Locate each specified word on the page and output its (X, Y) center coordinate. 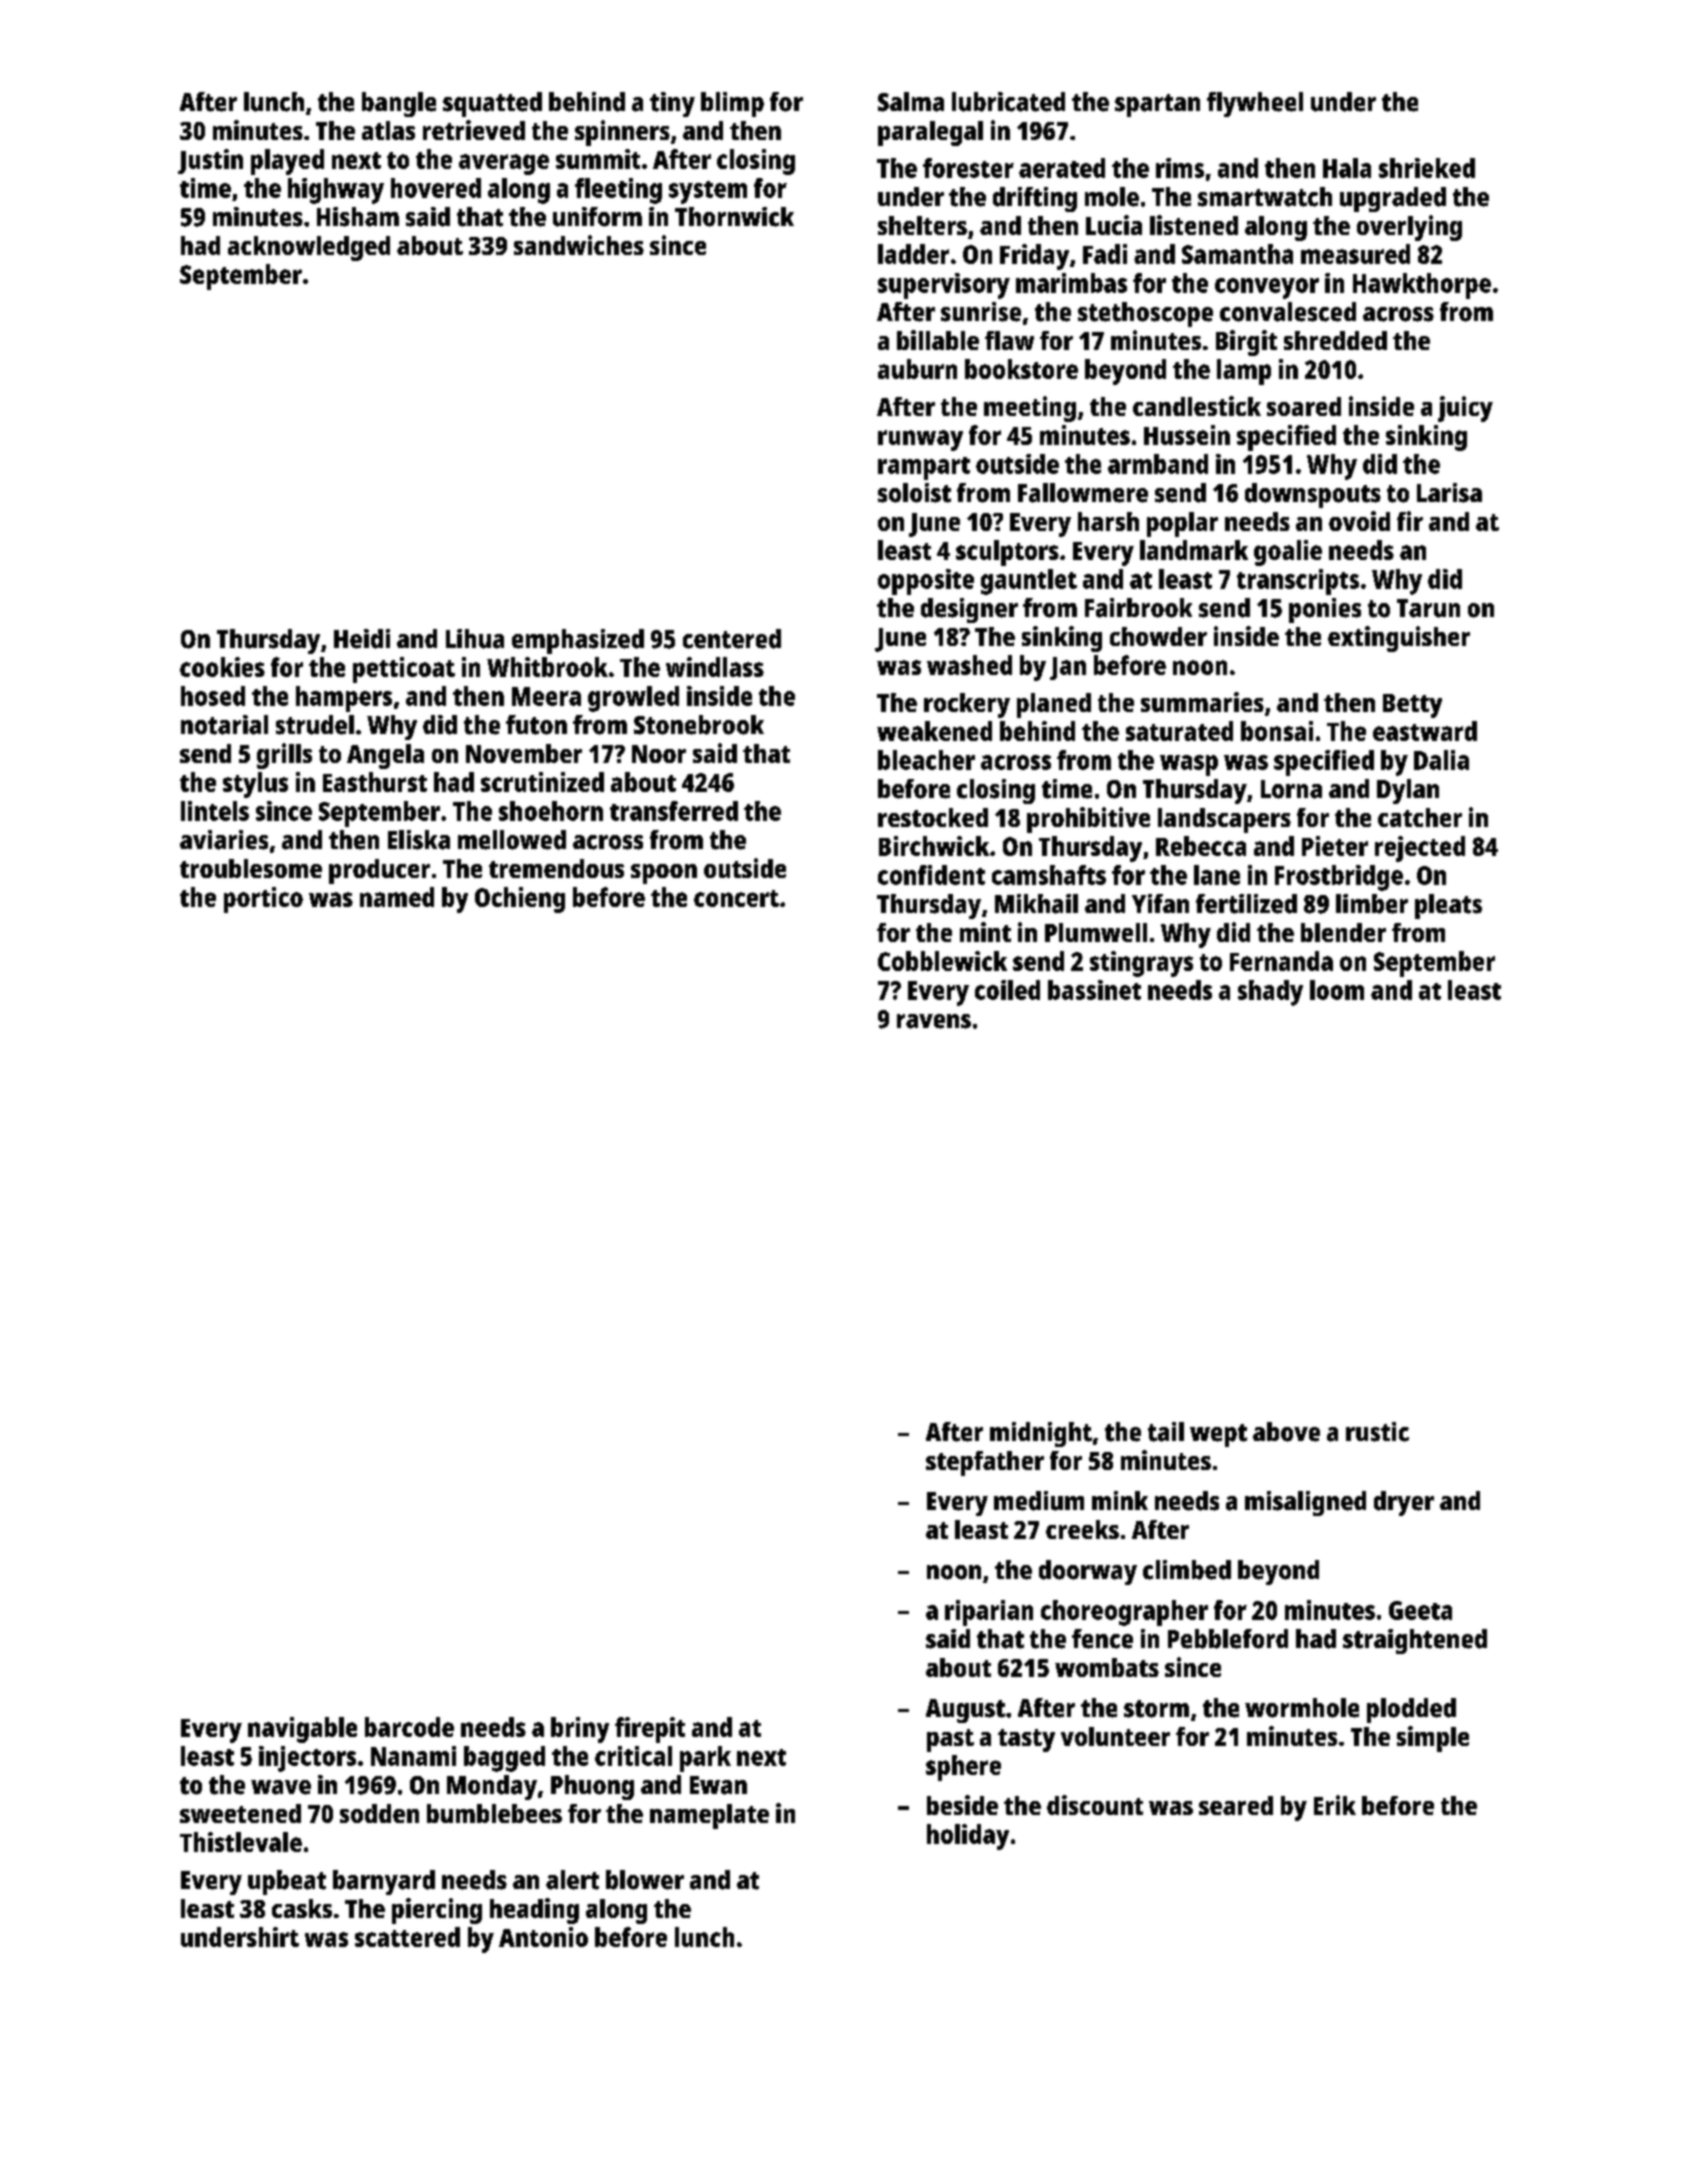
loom (1337, 990)
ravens (934, 1021)
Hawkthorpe (1422, 286)
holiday (968, 1837)
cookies (222, 667)
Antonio (543, 1937)
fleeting (618, 191)
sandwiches (579, 245)
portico (263, 900)
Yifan (1160, 903)
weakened (934, 731)
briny (580, 1730)
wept (1218, 1435)
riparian (989, 1613)
